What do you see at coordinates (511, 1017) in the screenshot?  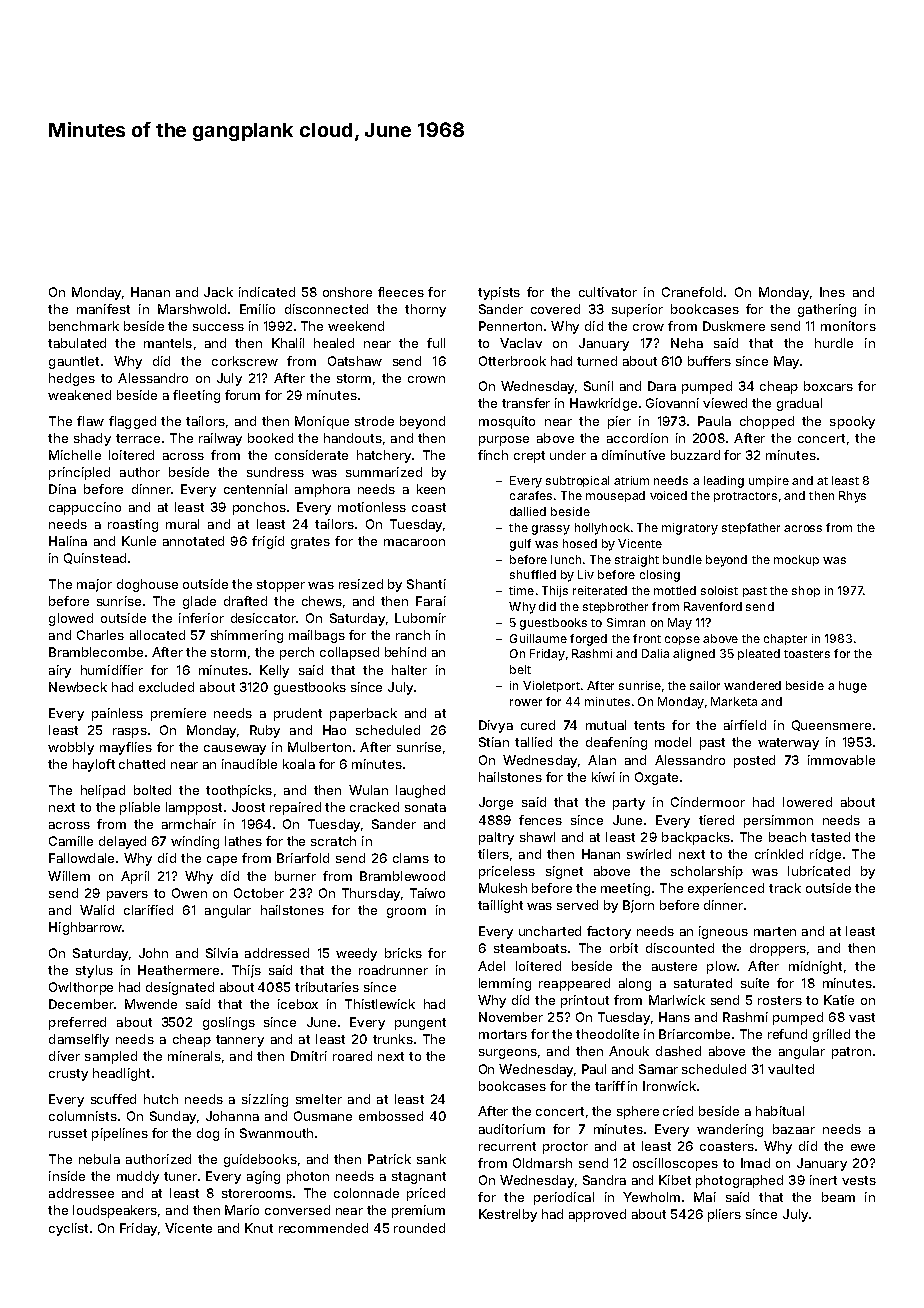 I see `November` at bounding box center [511, 1017].
